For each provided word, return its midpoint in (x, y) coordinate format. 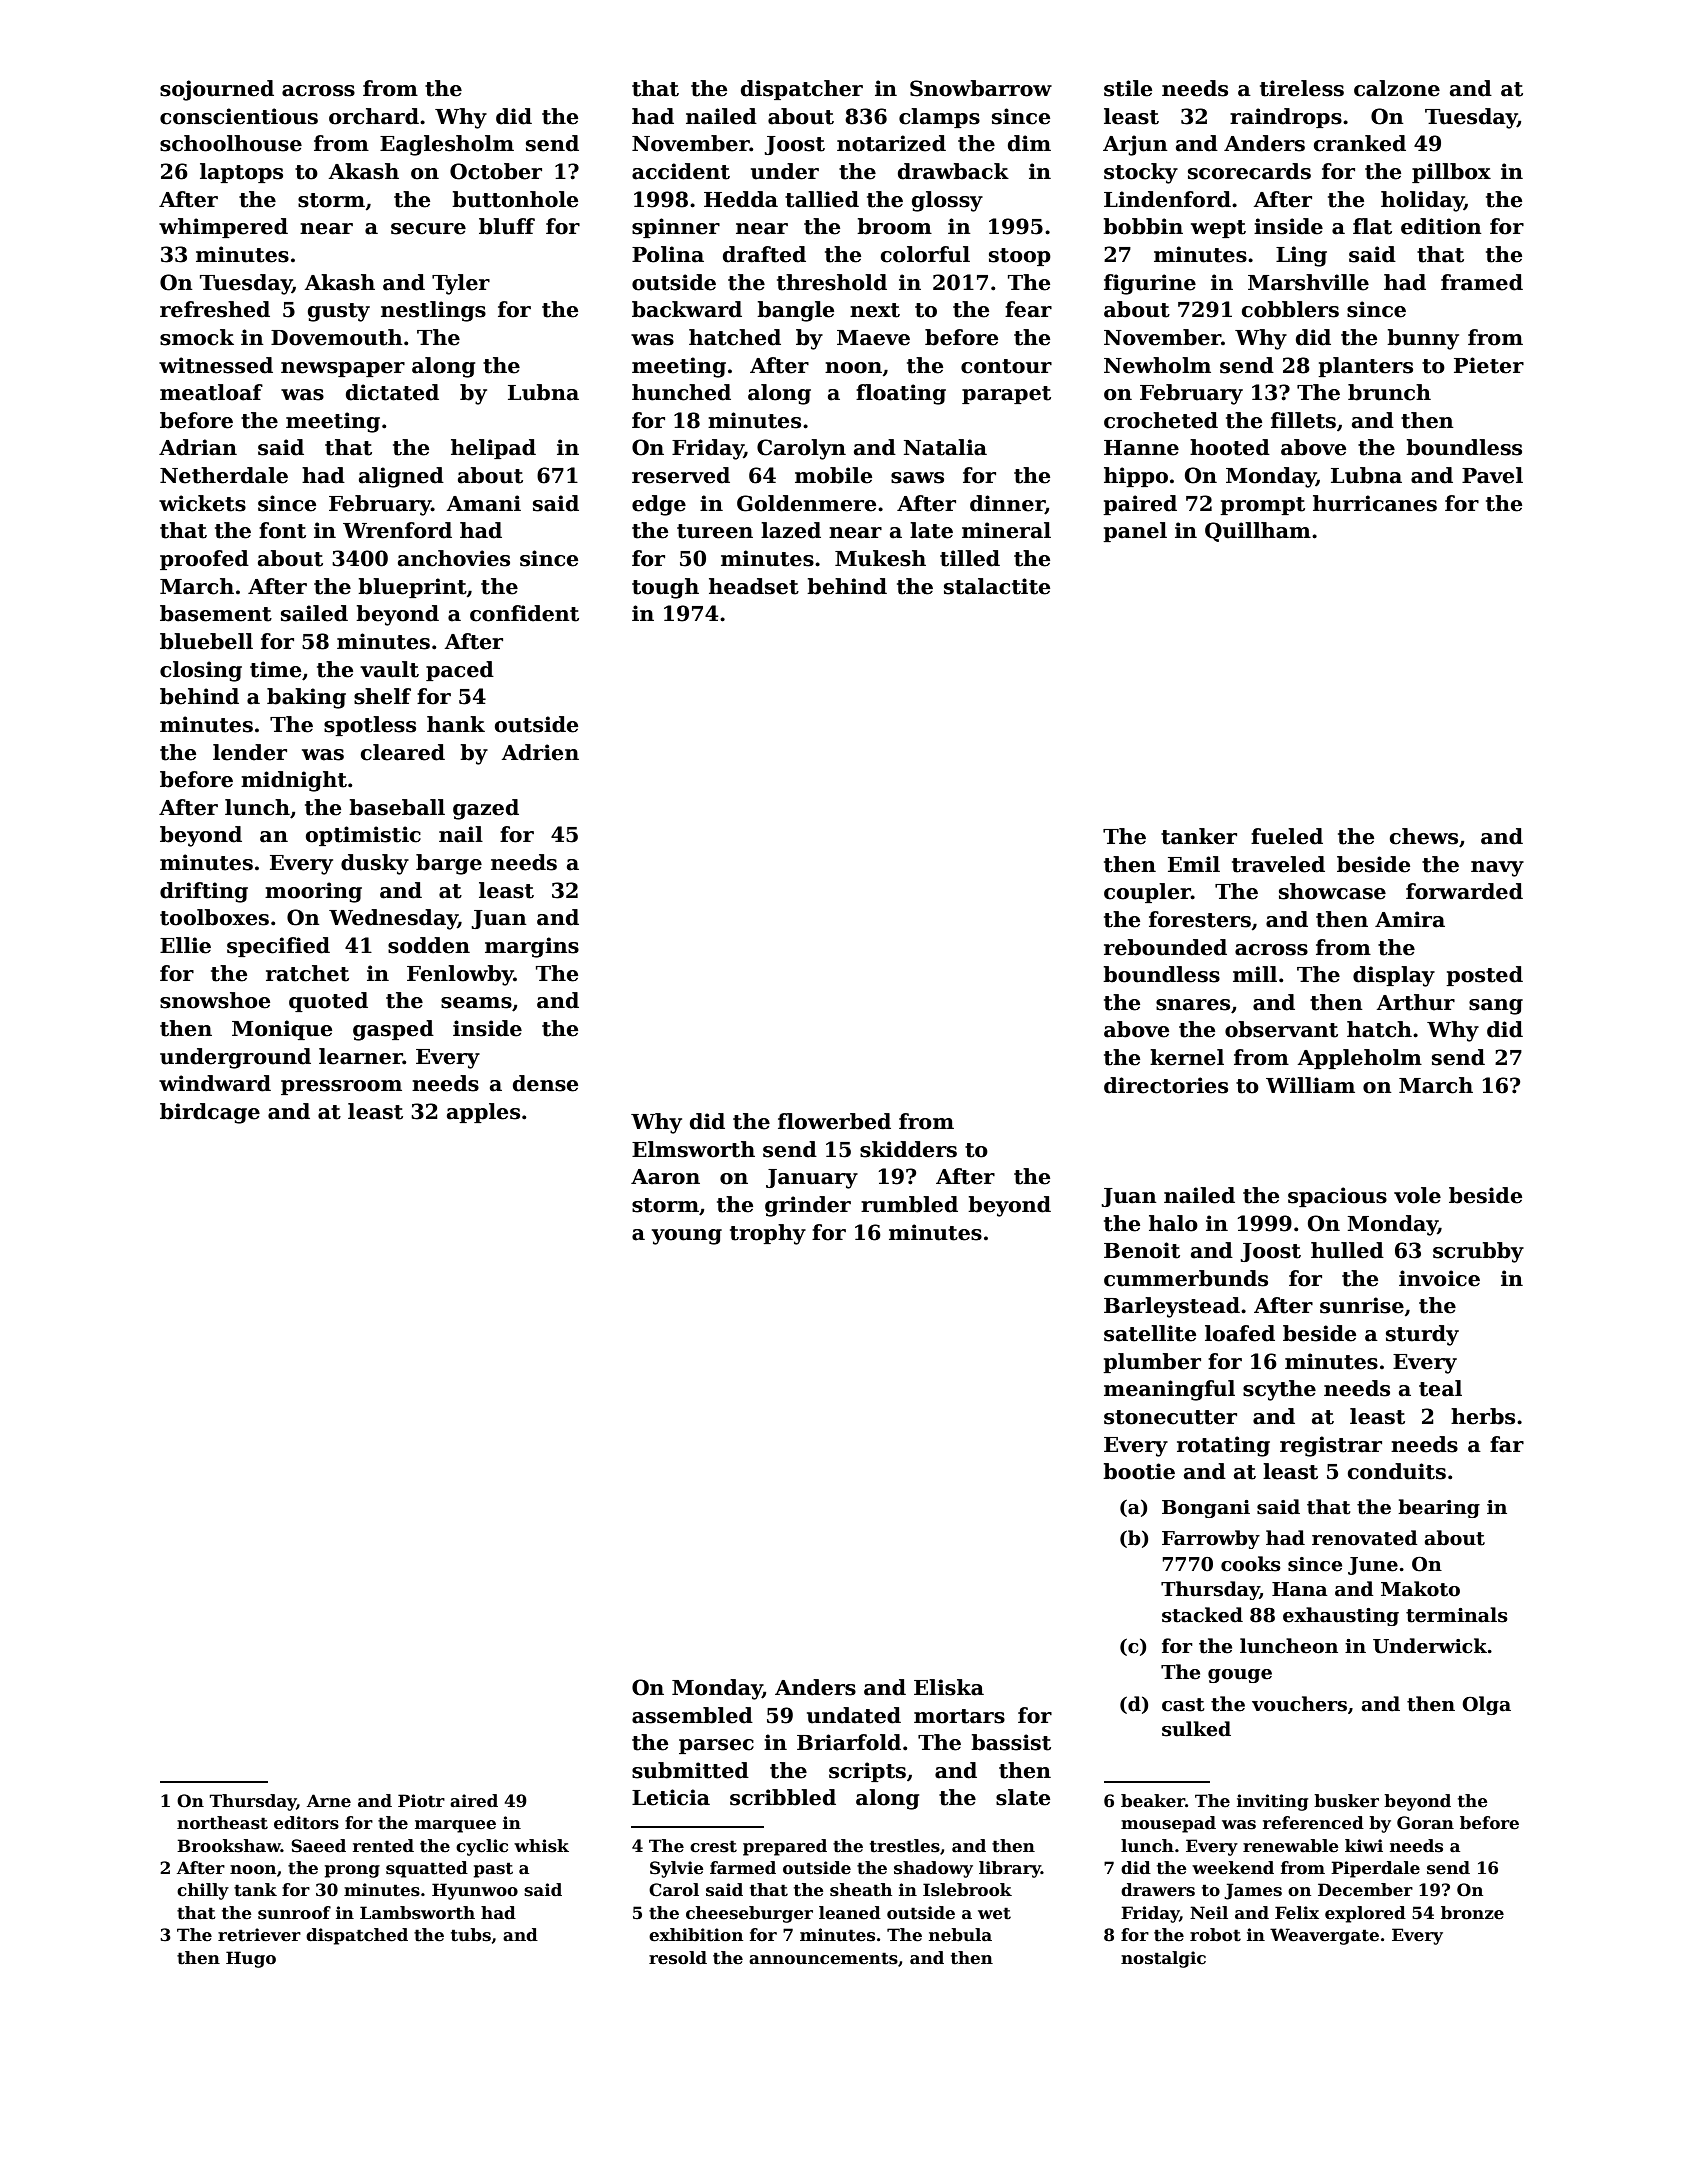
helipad (493, 449)
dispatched (357, 1936)
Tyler (461, 284)
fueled (1287, 836)
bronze (1472, 1913)
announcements (823, 1958)
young (687, 1237)
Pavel (1492, 475)
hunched (681, 392)
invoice (1439, 1278)
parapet (1006, 395)
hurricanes (1375, 503)
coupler (1147, 893)
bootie (1139, 1471)
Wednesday (393, 919)
